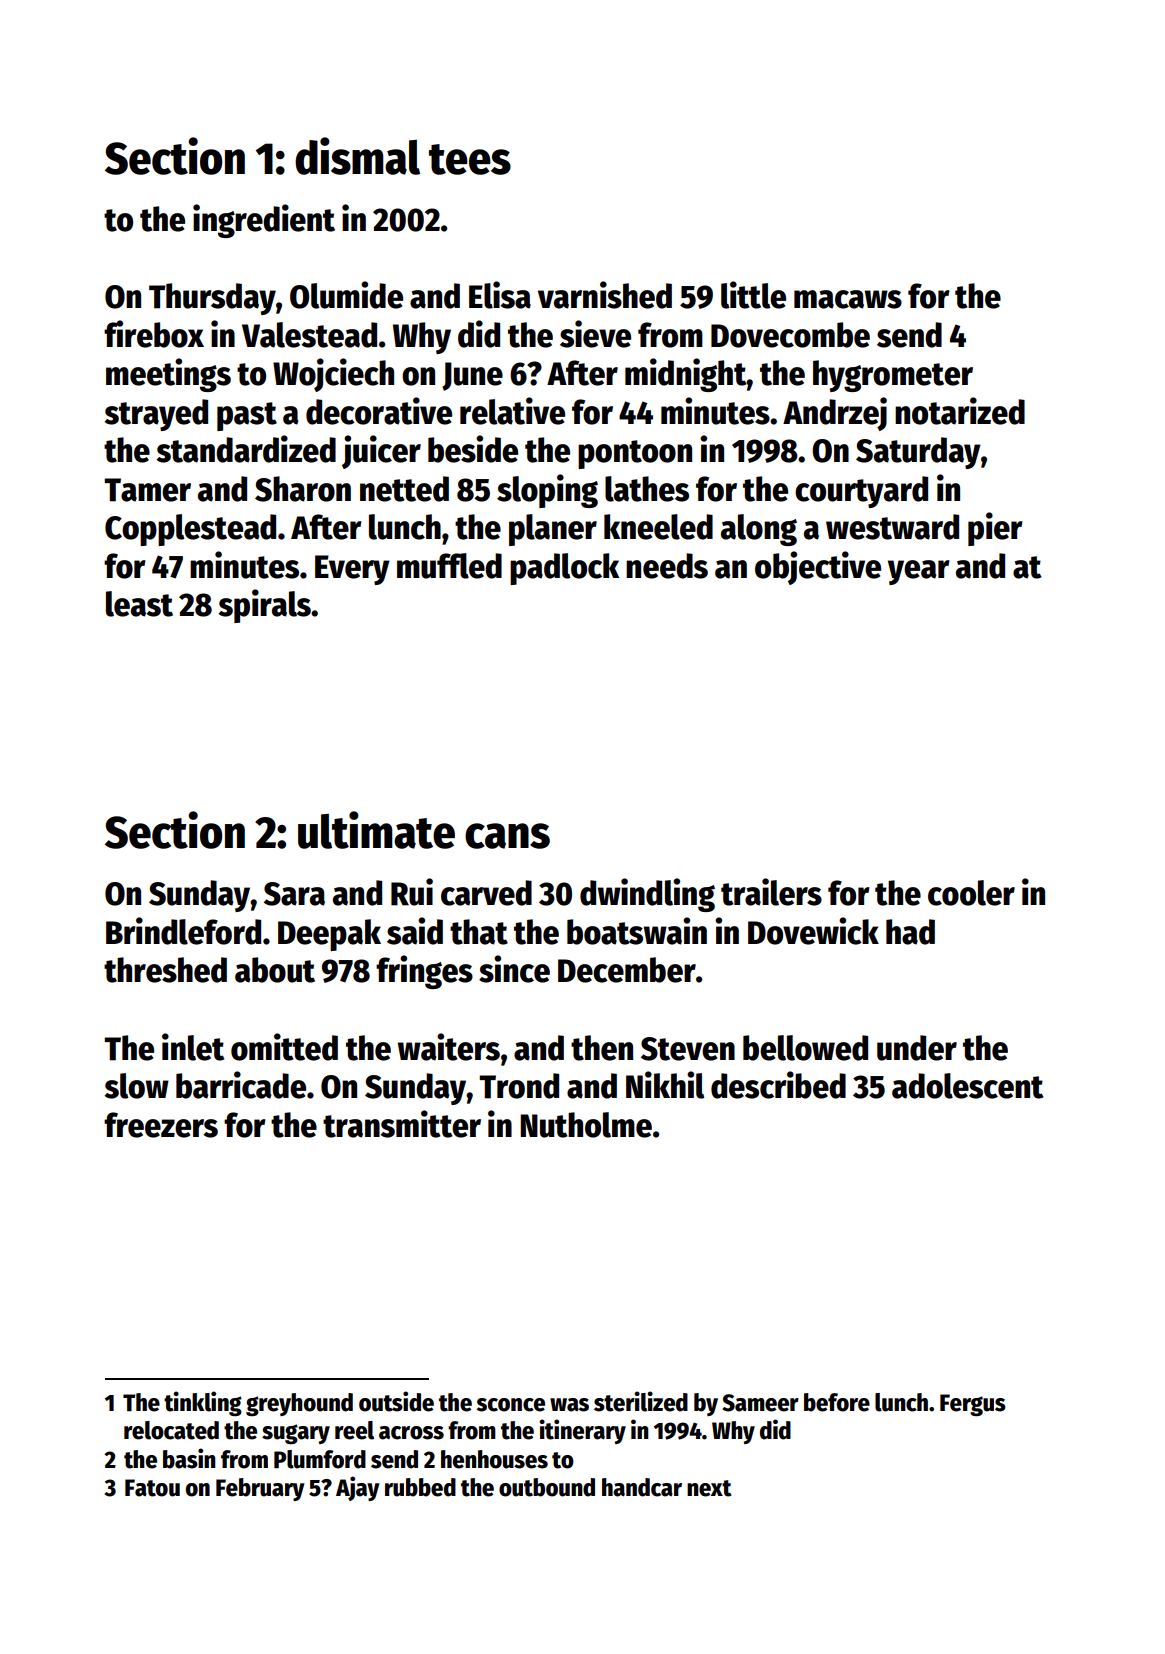 The height and width of the screenshot is (1654, 1165). Describe the element at coordinates (848, 299) in the screenshot. I see `macaws` at that location.
